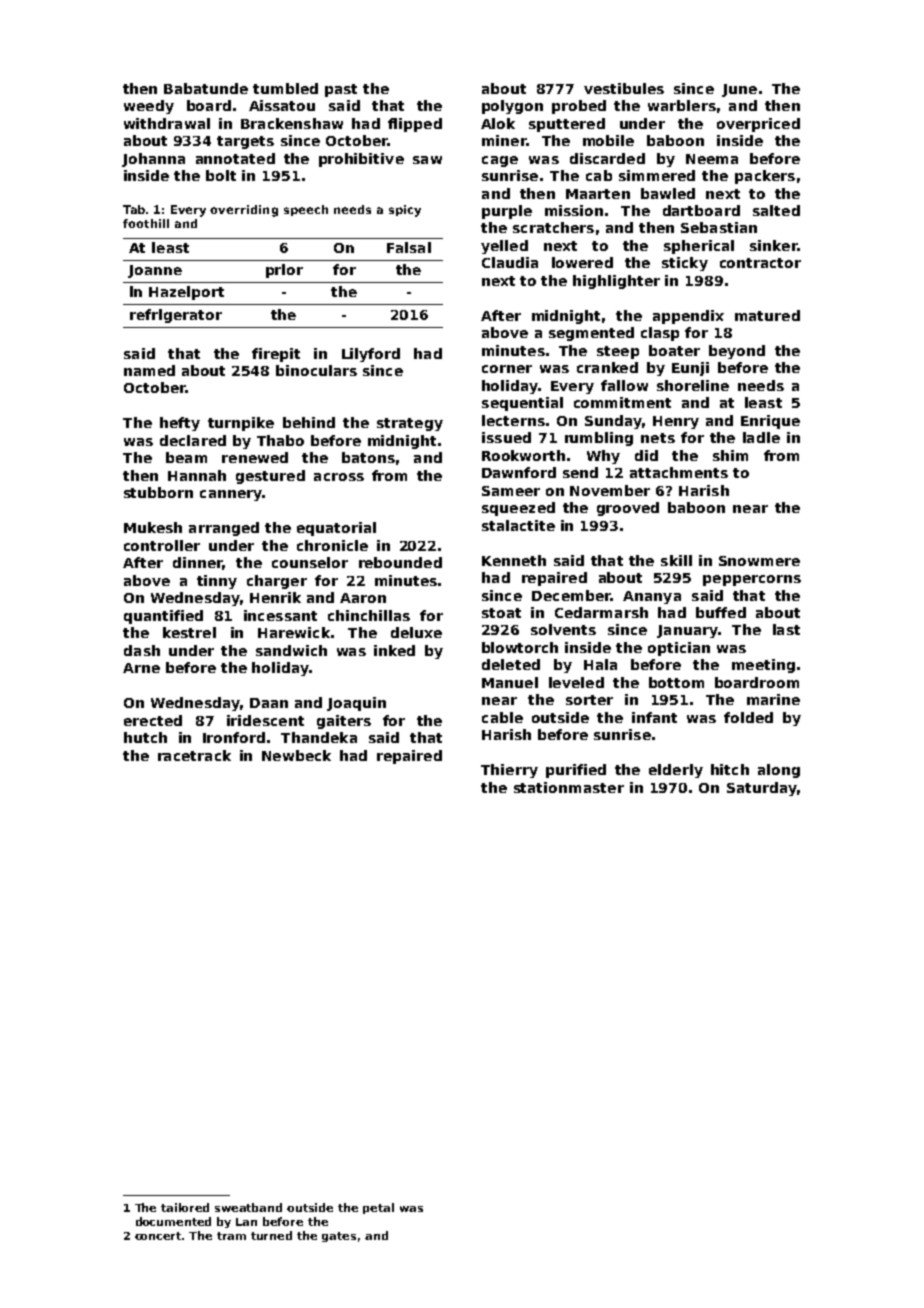 The height and width of the screenshot is (1308, 924). Describe the element at coordinates (752, 580) in the screenshot. I see `peppercorns` at that location.
